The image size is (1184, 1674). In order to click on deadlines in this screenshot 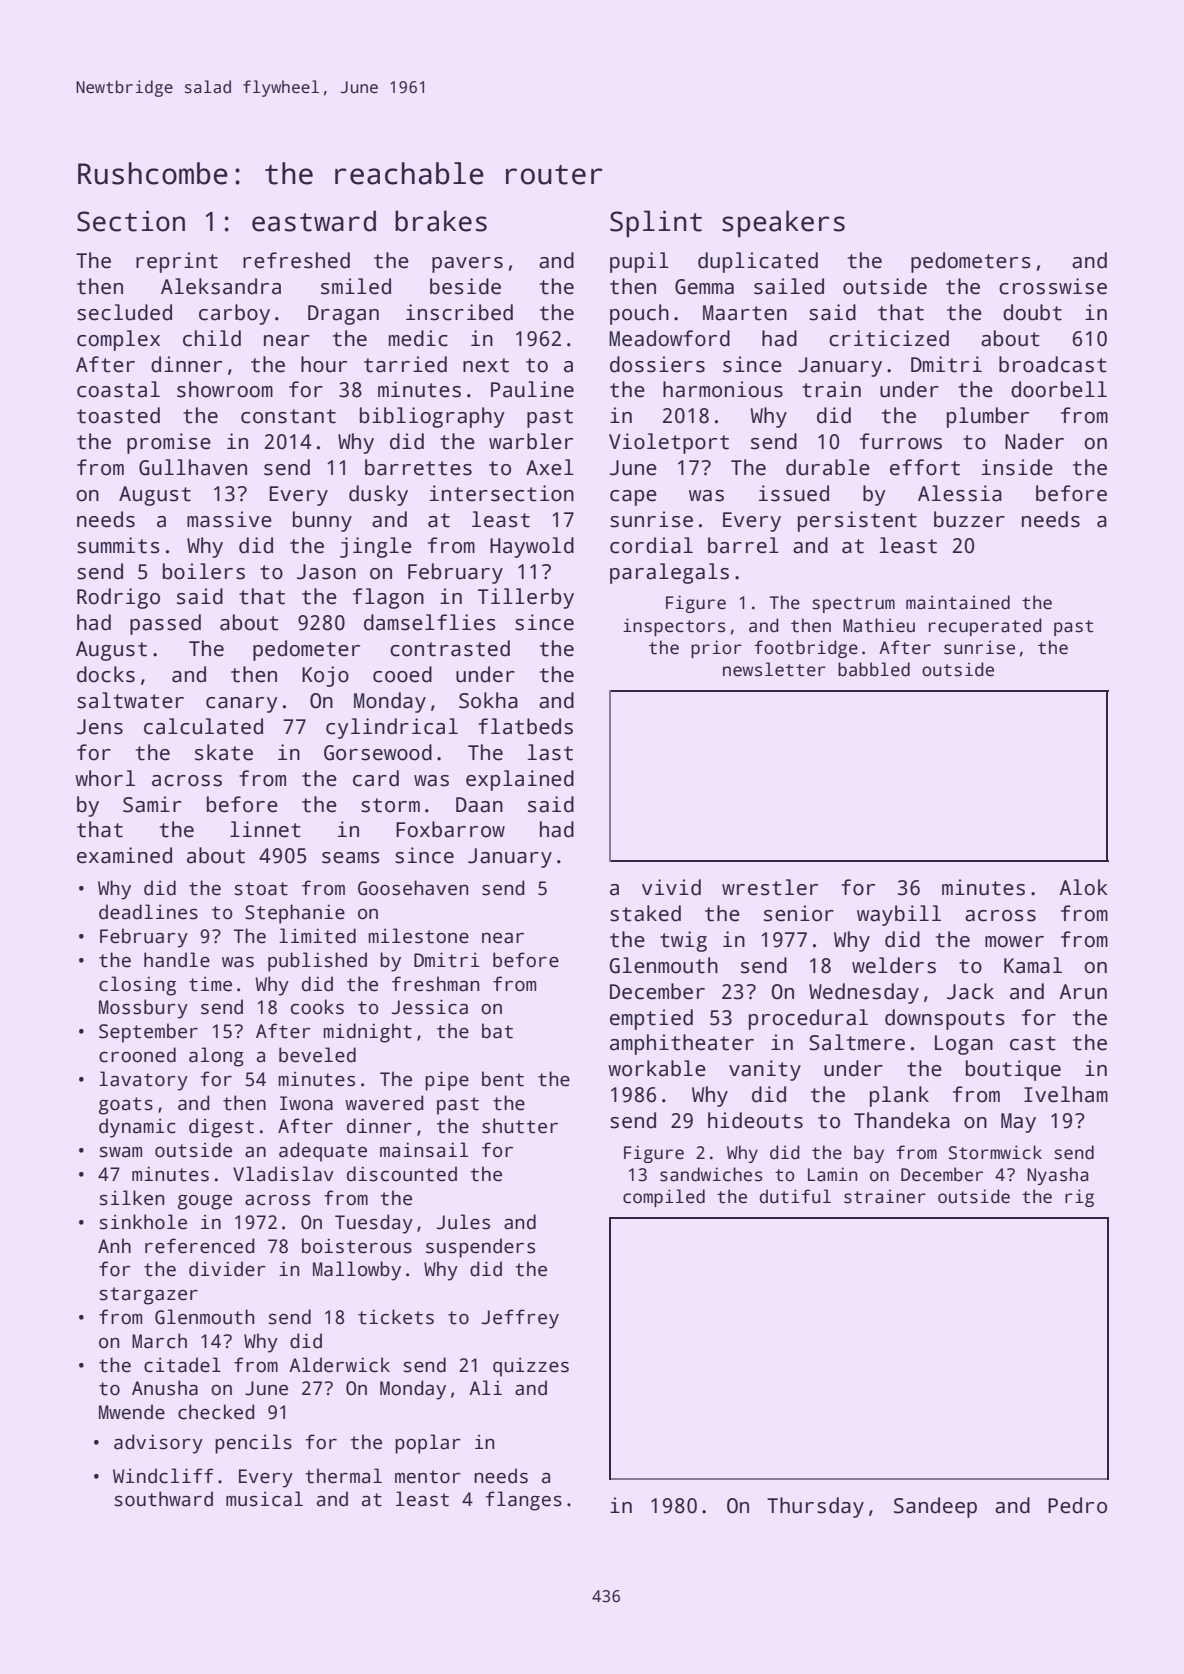, I will do `click(148, 912)`.
